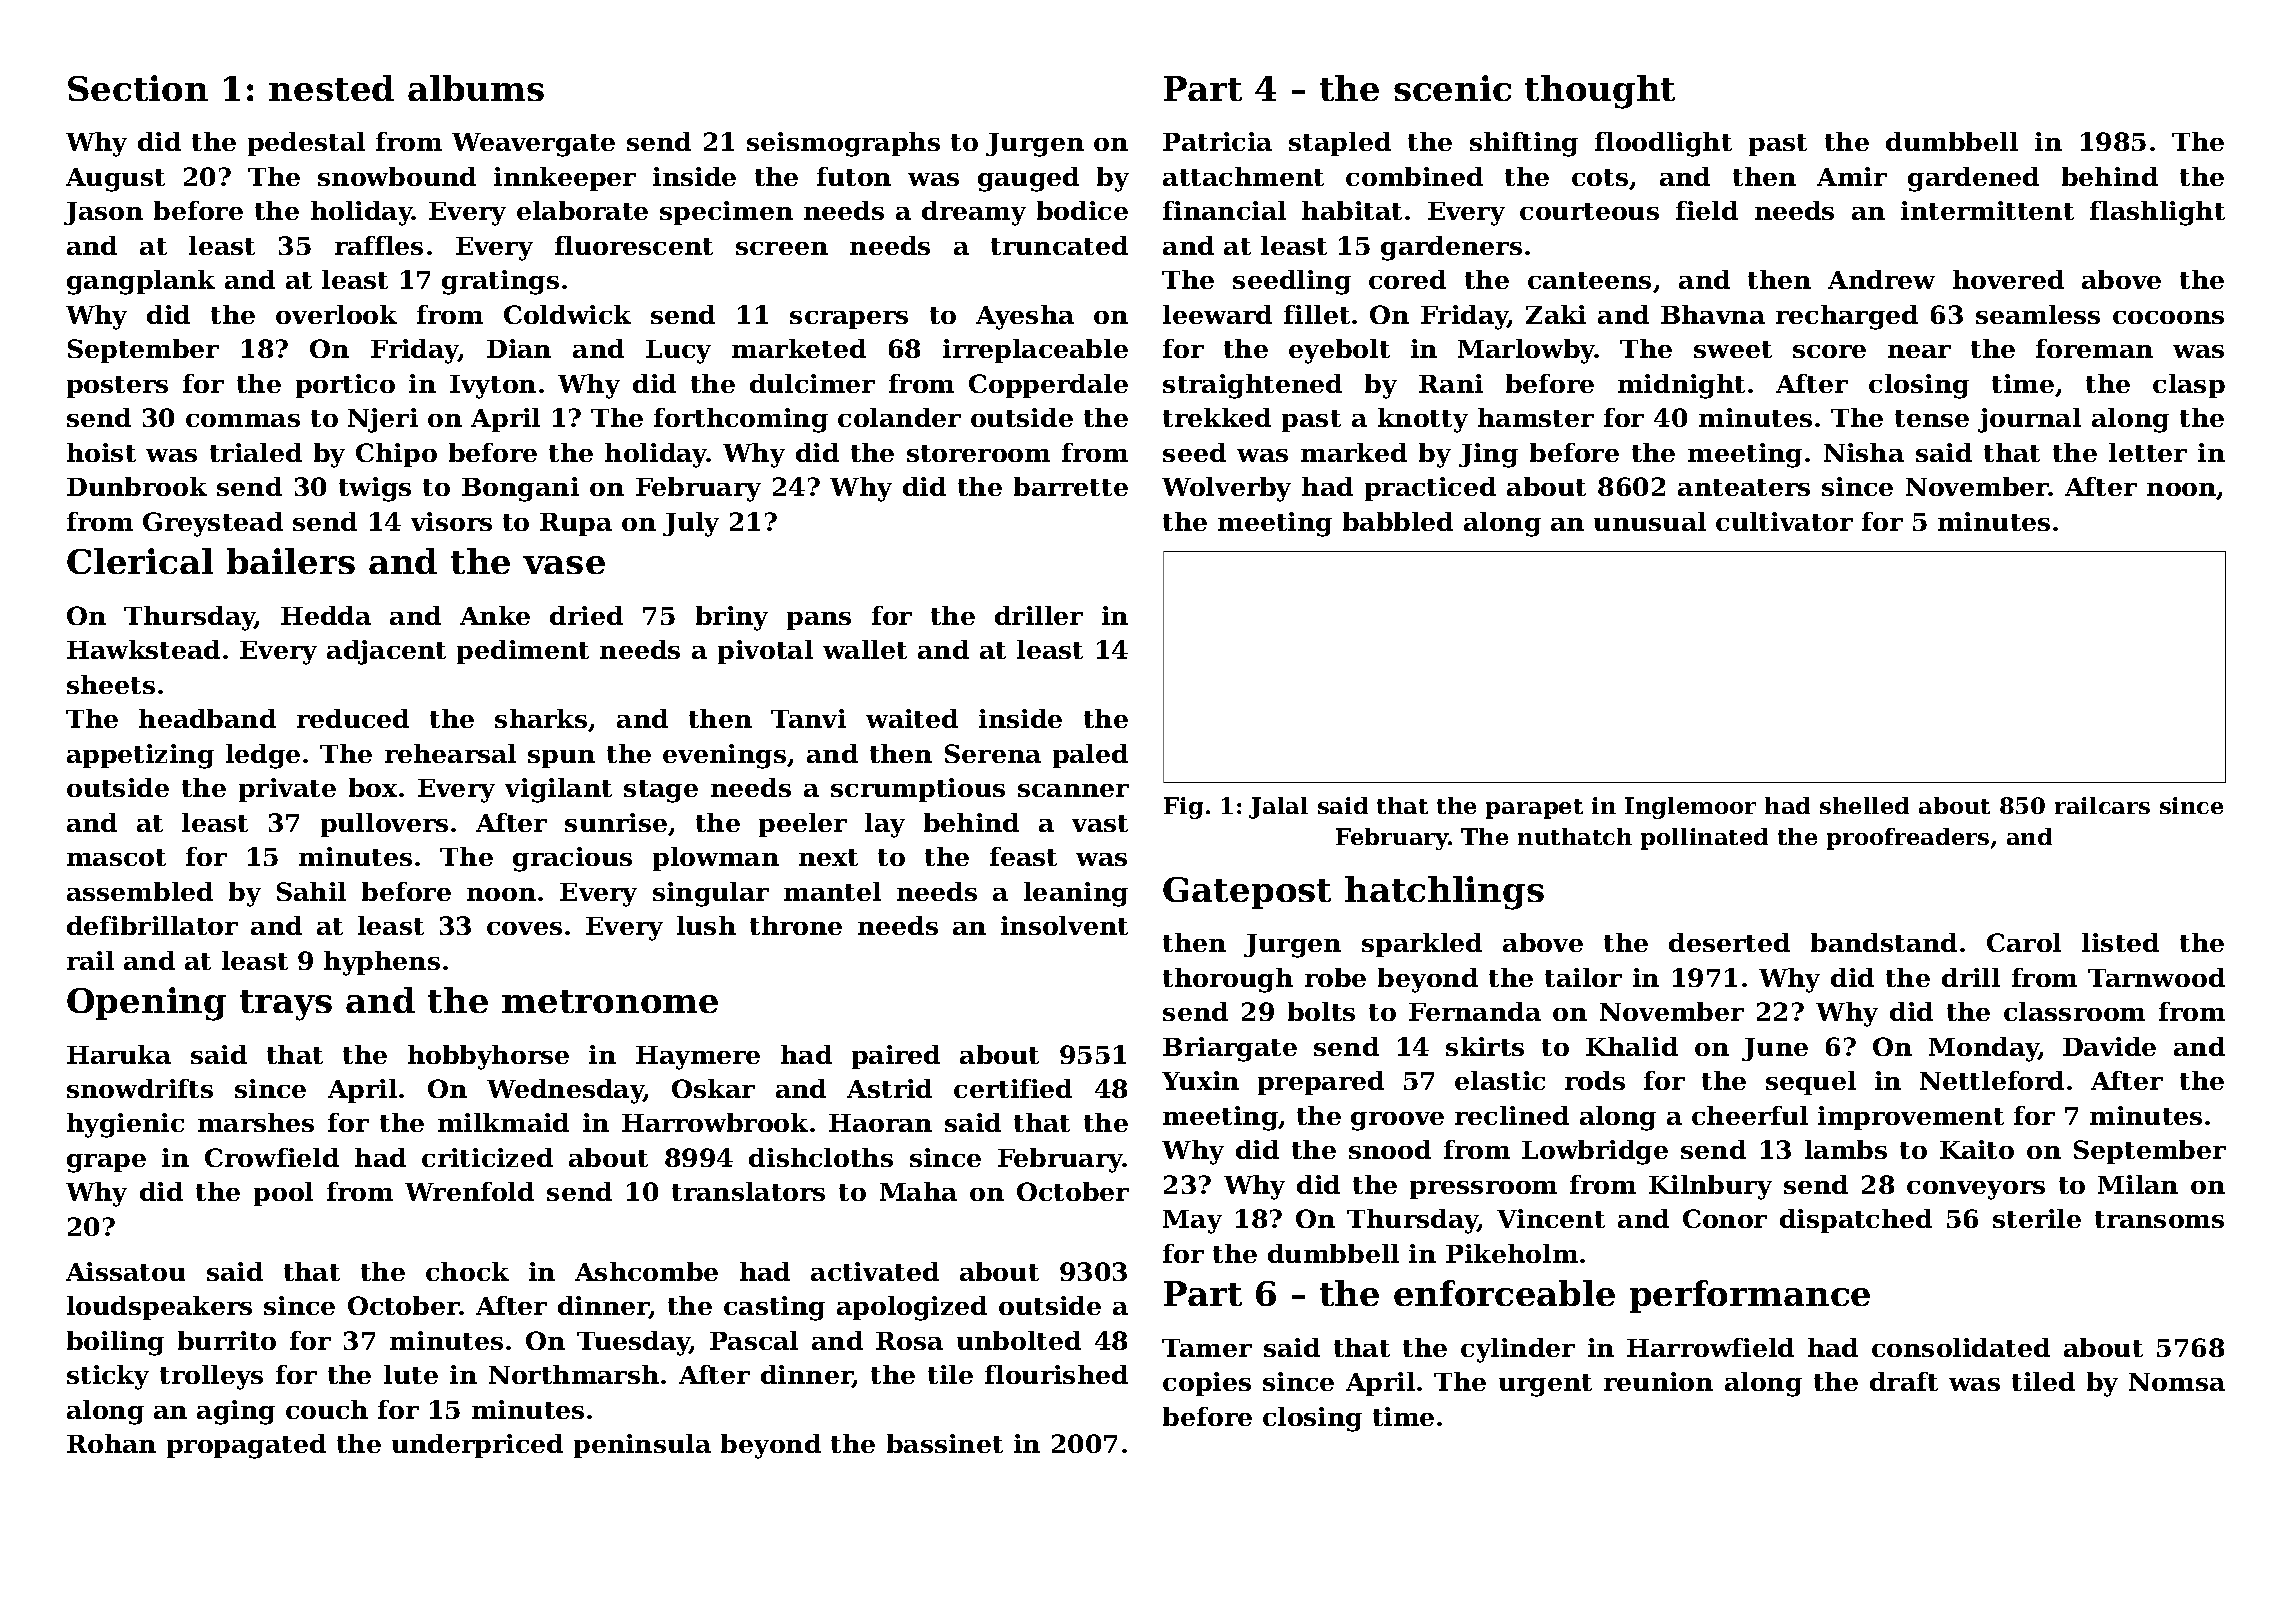 The width and height of the page is (2292, 1620). What do you see at coordinates (1973, 179) in the page?
I see `gardened` at bounding box center [1973, 179].
